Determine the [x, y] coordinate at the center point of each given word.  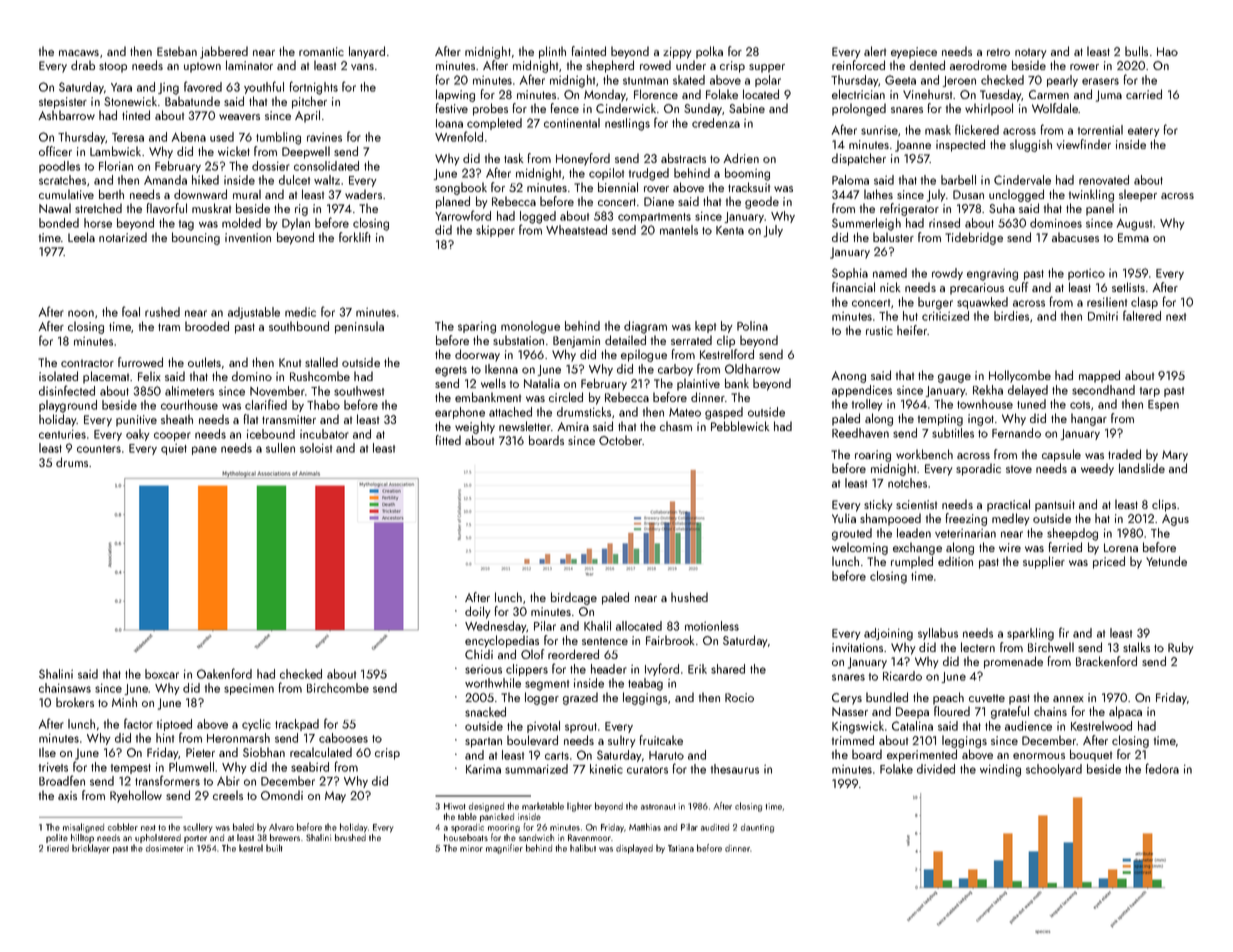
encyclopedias [502, 641]
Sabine [747, 108]
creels [228, 795]
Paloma [850, 180]
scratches [62, 180]
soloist [316, 448]
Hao [1167, 51]
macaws [79, 53]
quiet [174, 449]
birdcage [574, 598]
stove [1019, 469]
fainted [588, 51]
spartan [483, 742]
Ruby [1180, 648]
